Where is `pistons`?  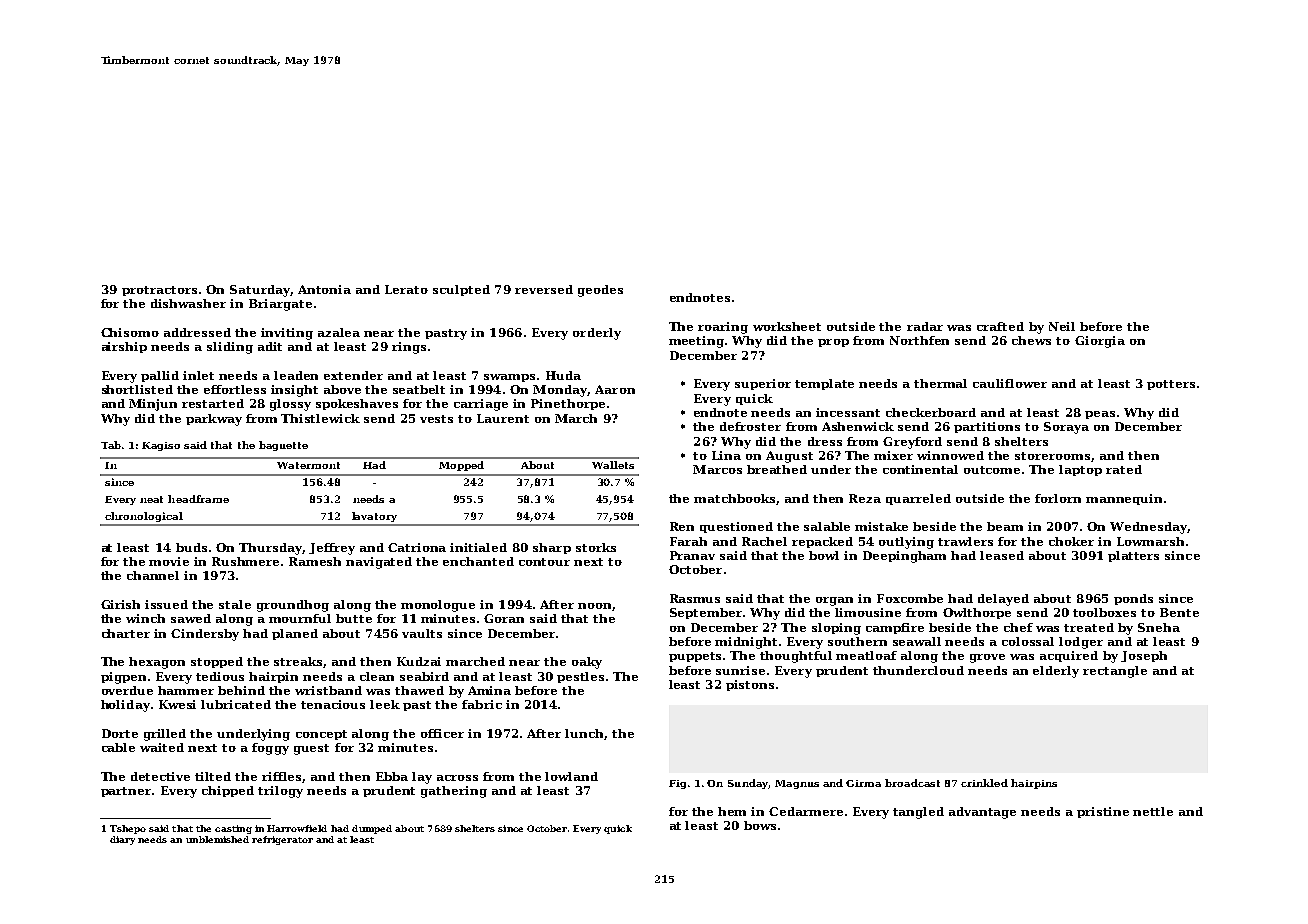 pistons is located at coordinates (750, 685).
